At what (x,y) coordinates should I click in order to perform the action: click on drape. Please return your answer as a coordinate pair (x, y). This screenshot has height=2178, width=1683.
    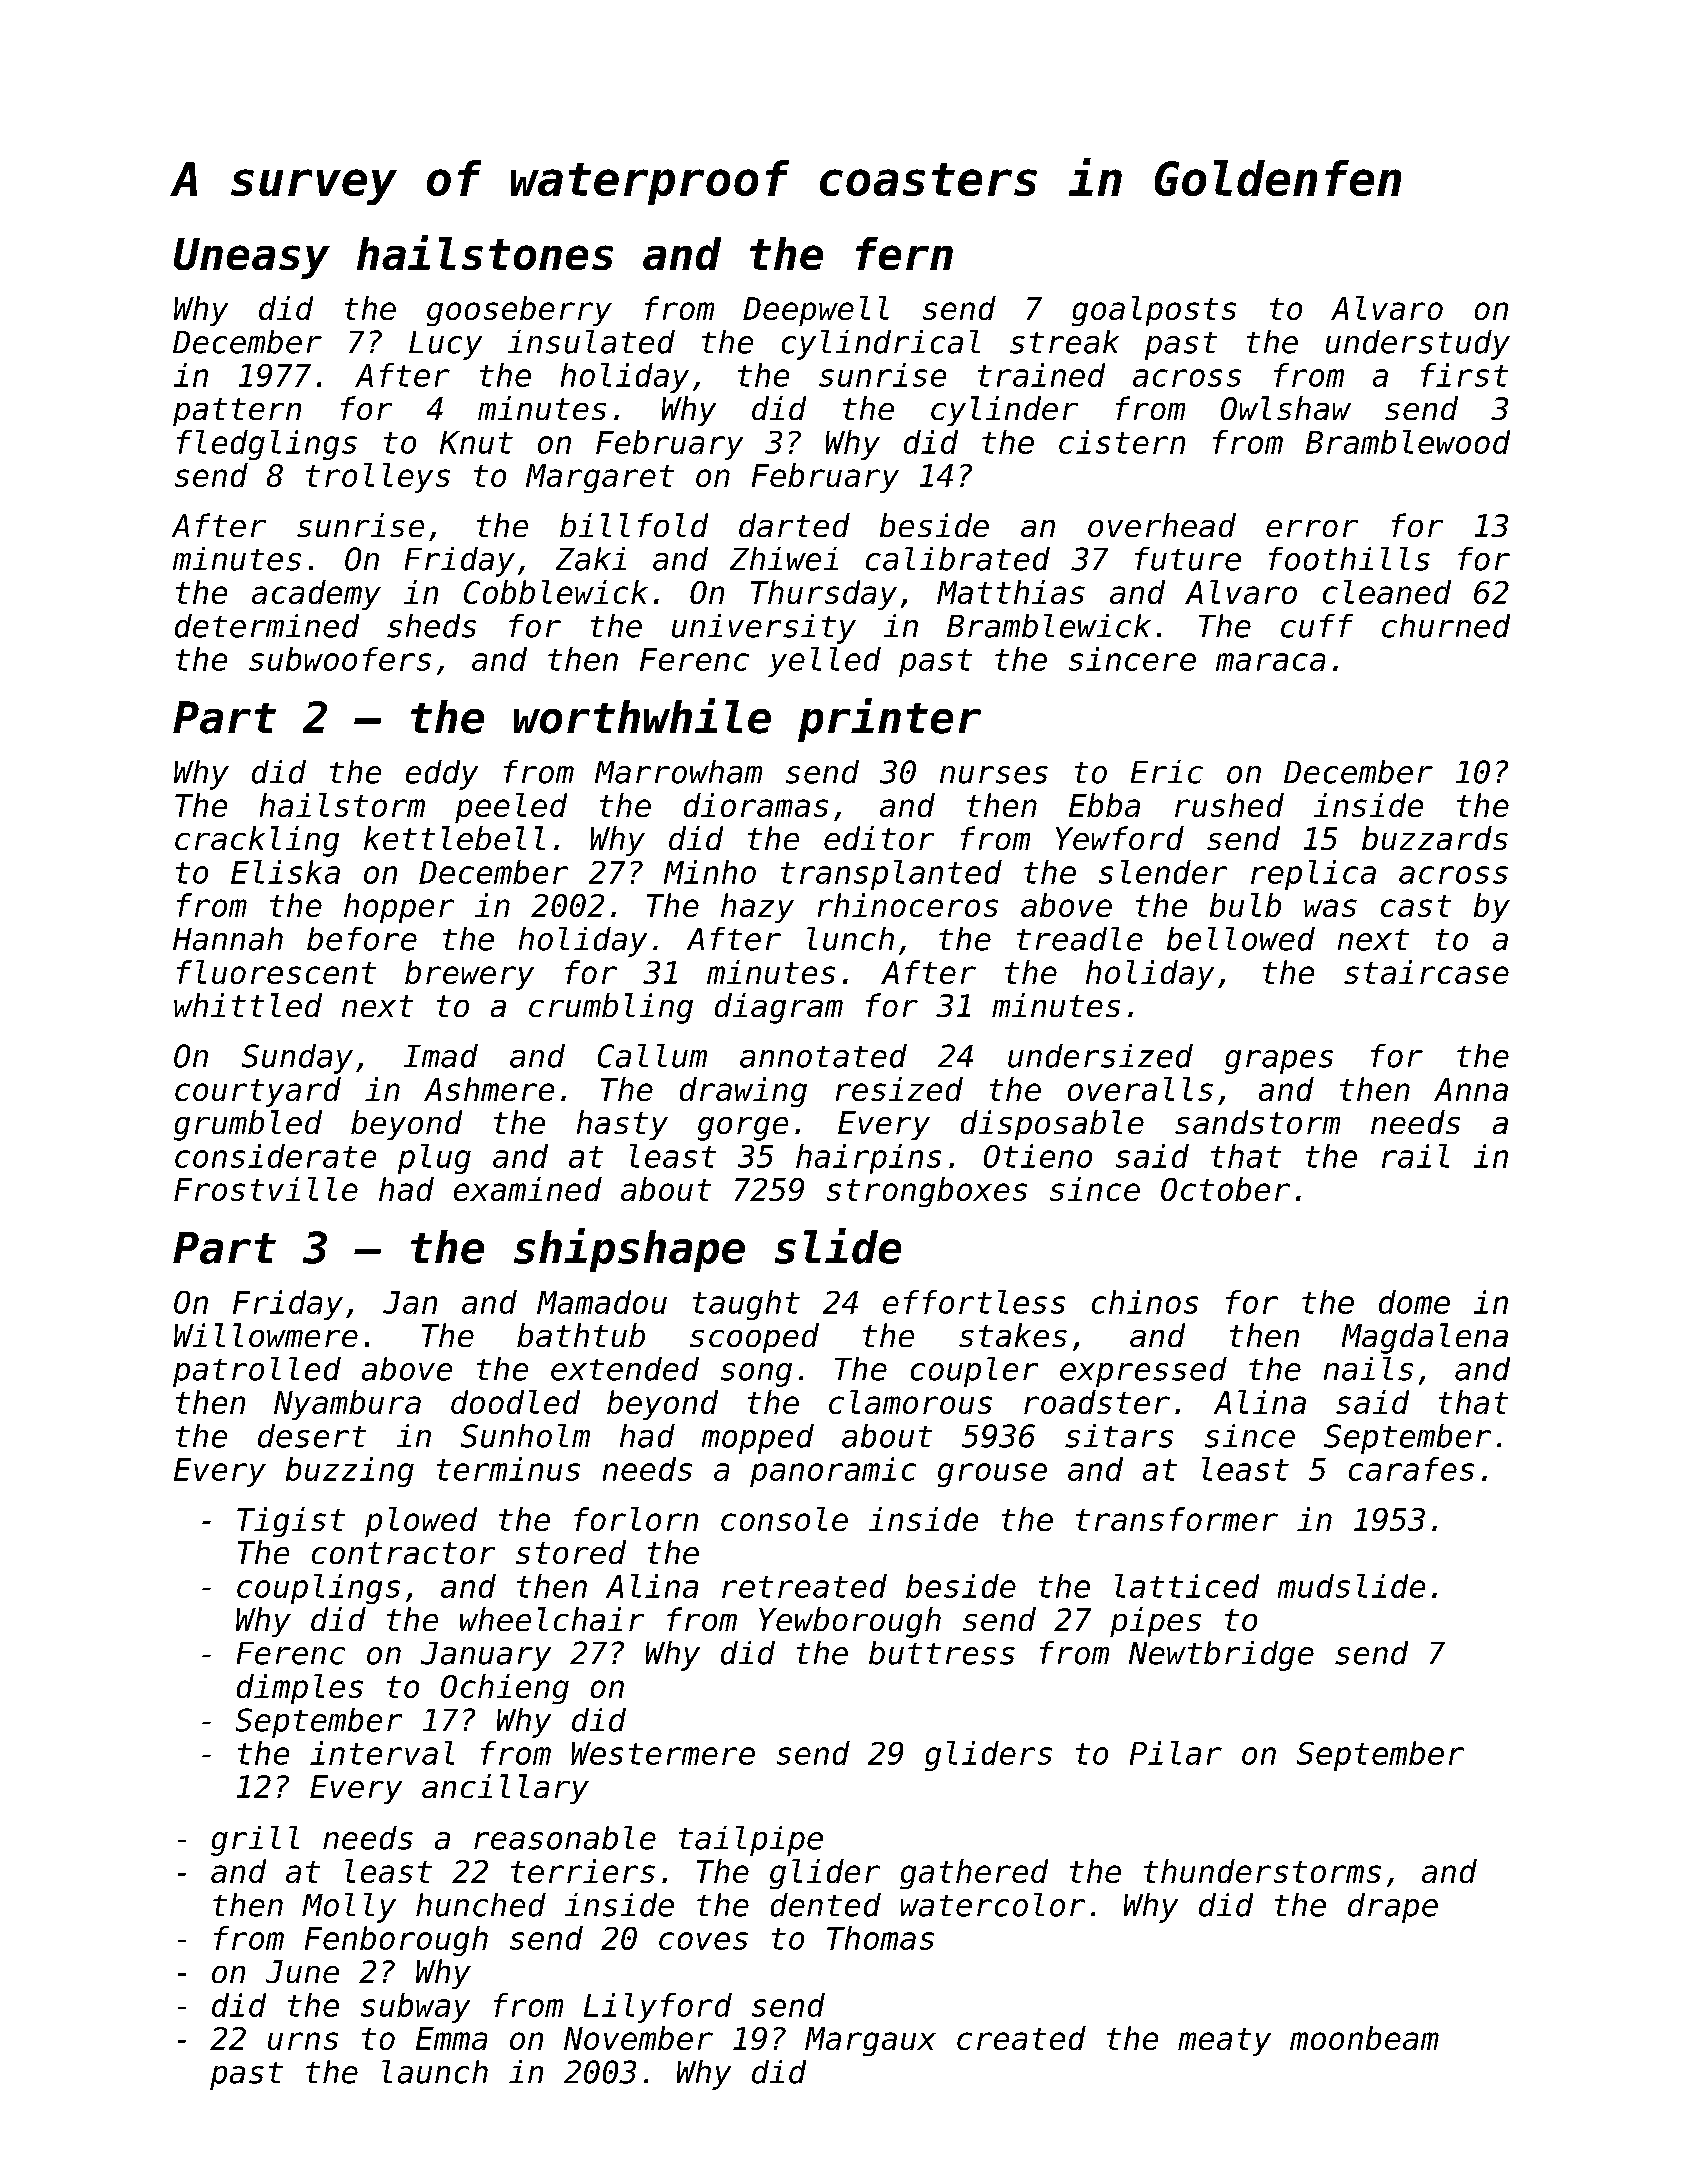
    Looking at the image, I should click on (1393, 1908).
